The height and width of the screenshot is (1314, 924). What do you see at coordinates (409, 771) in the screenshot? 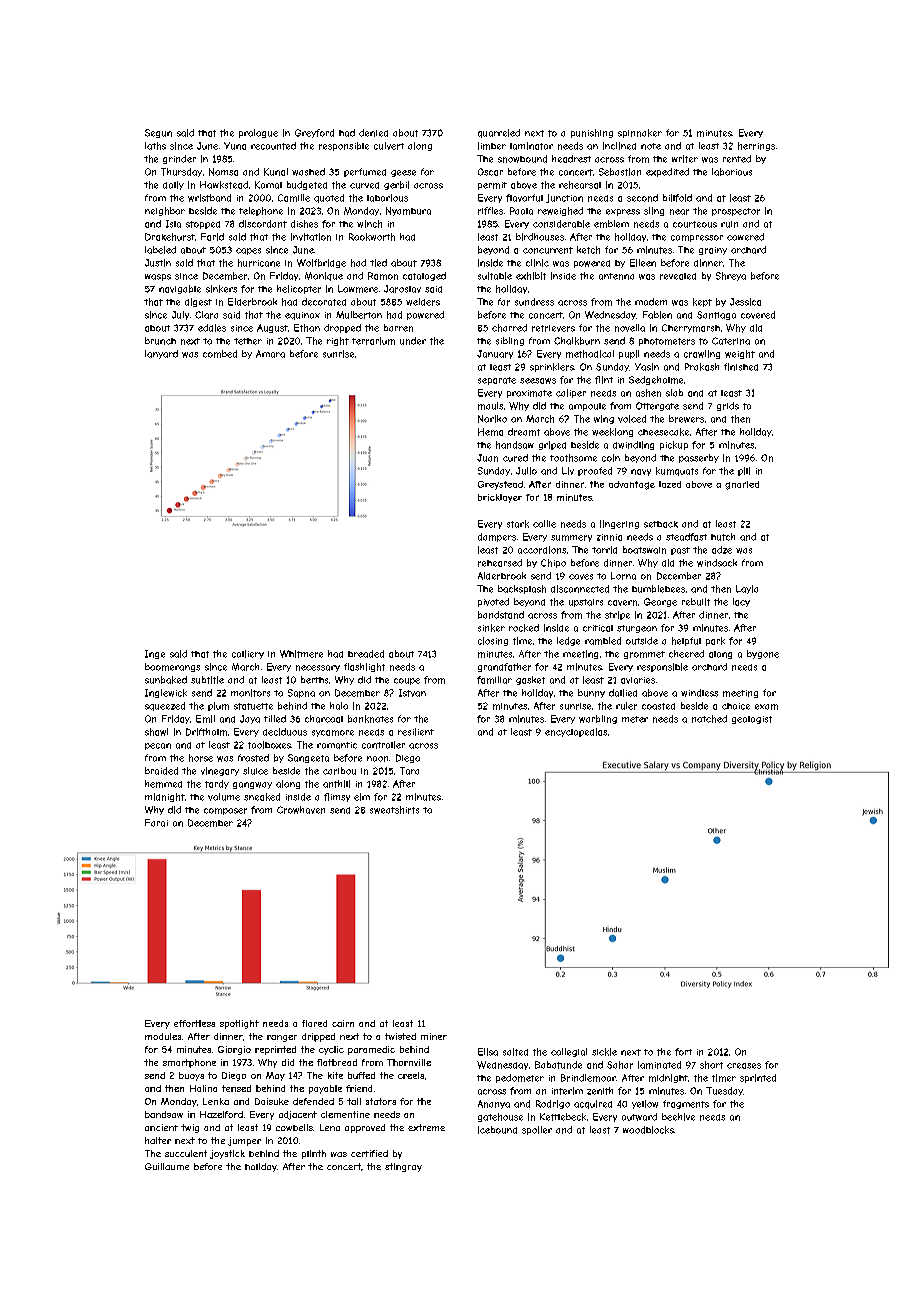
I see `Tara` at bounding box center [409, 771].
